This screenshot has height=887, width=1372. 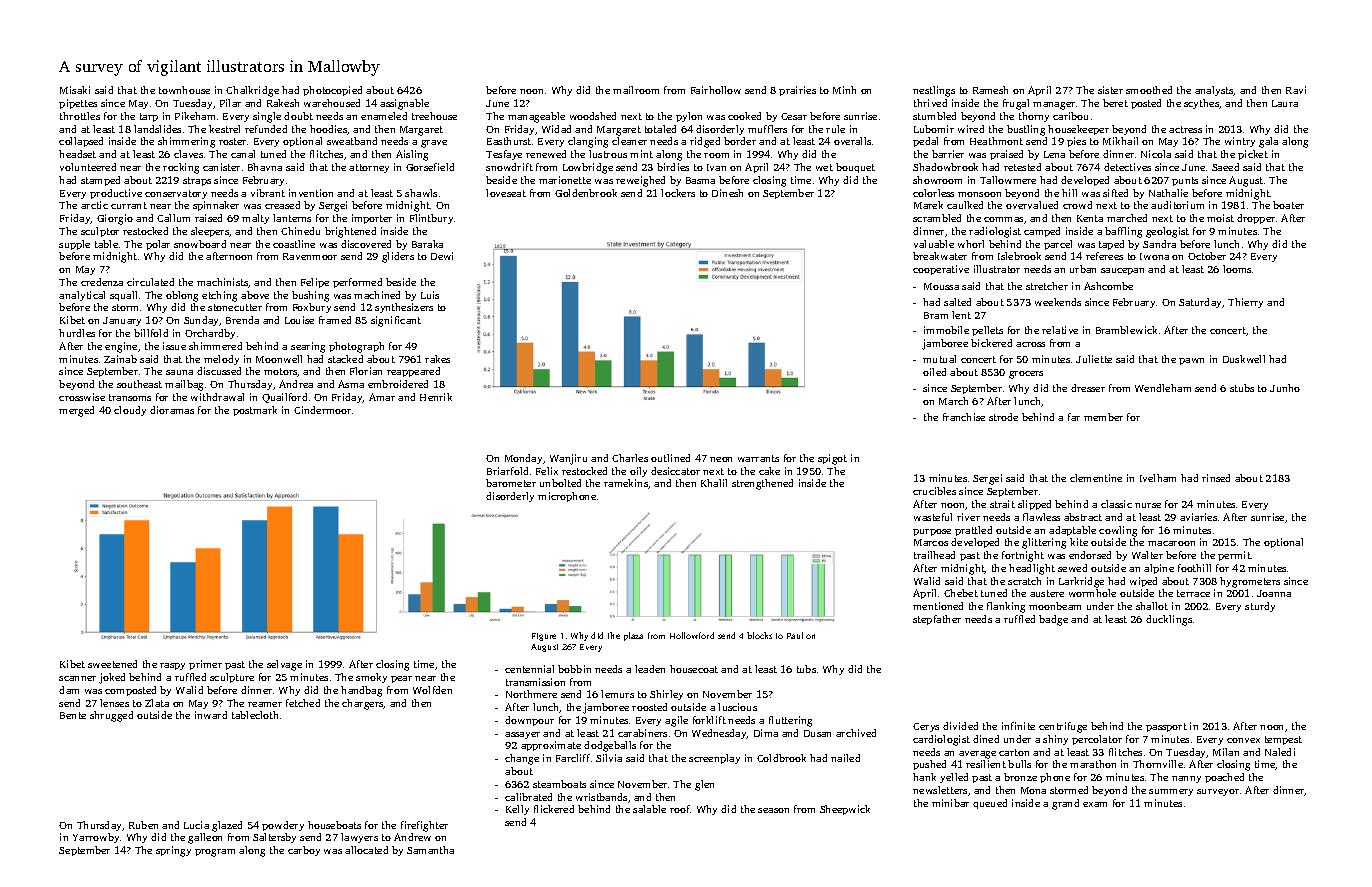 I want to click on Minh, so click(x=844, y=90).
